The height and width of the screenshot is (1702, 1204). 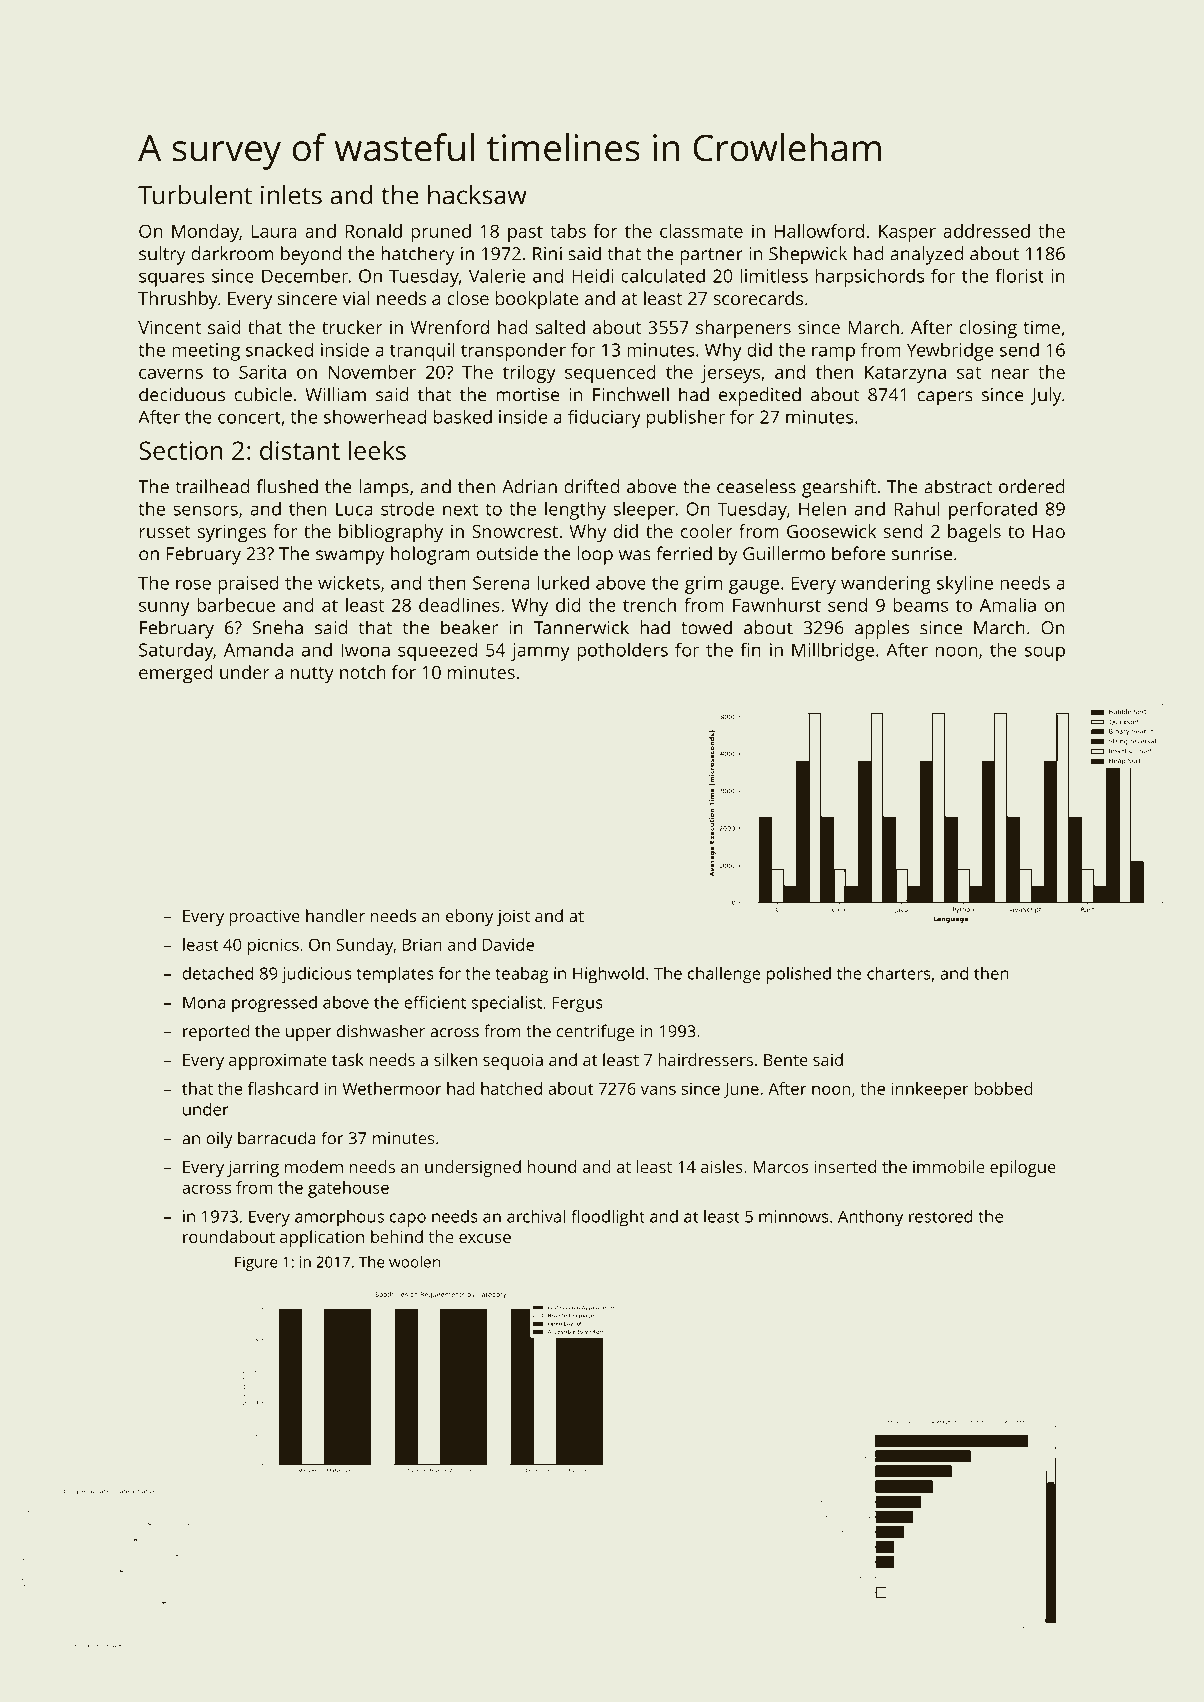 What do you see at coordinates (477, 195) in the screenshot?
I see `hacksaw` at bounding box center [477, 195].
